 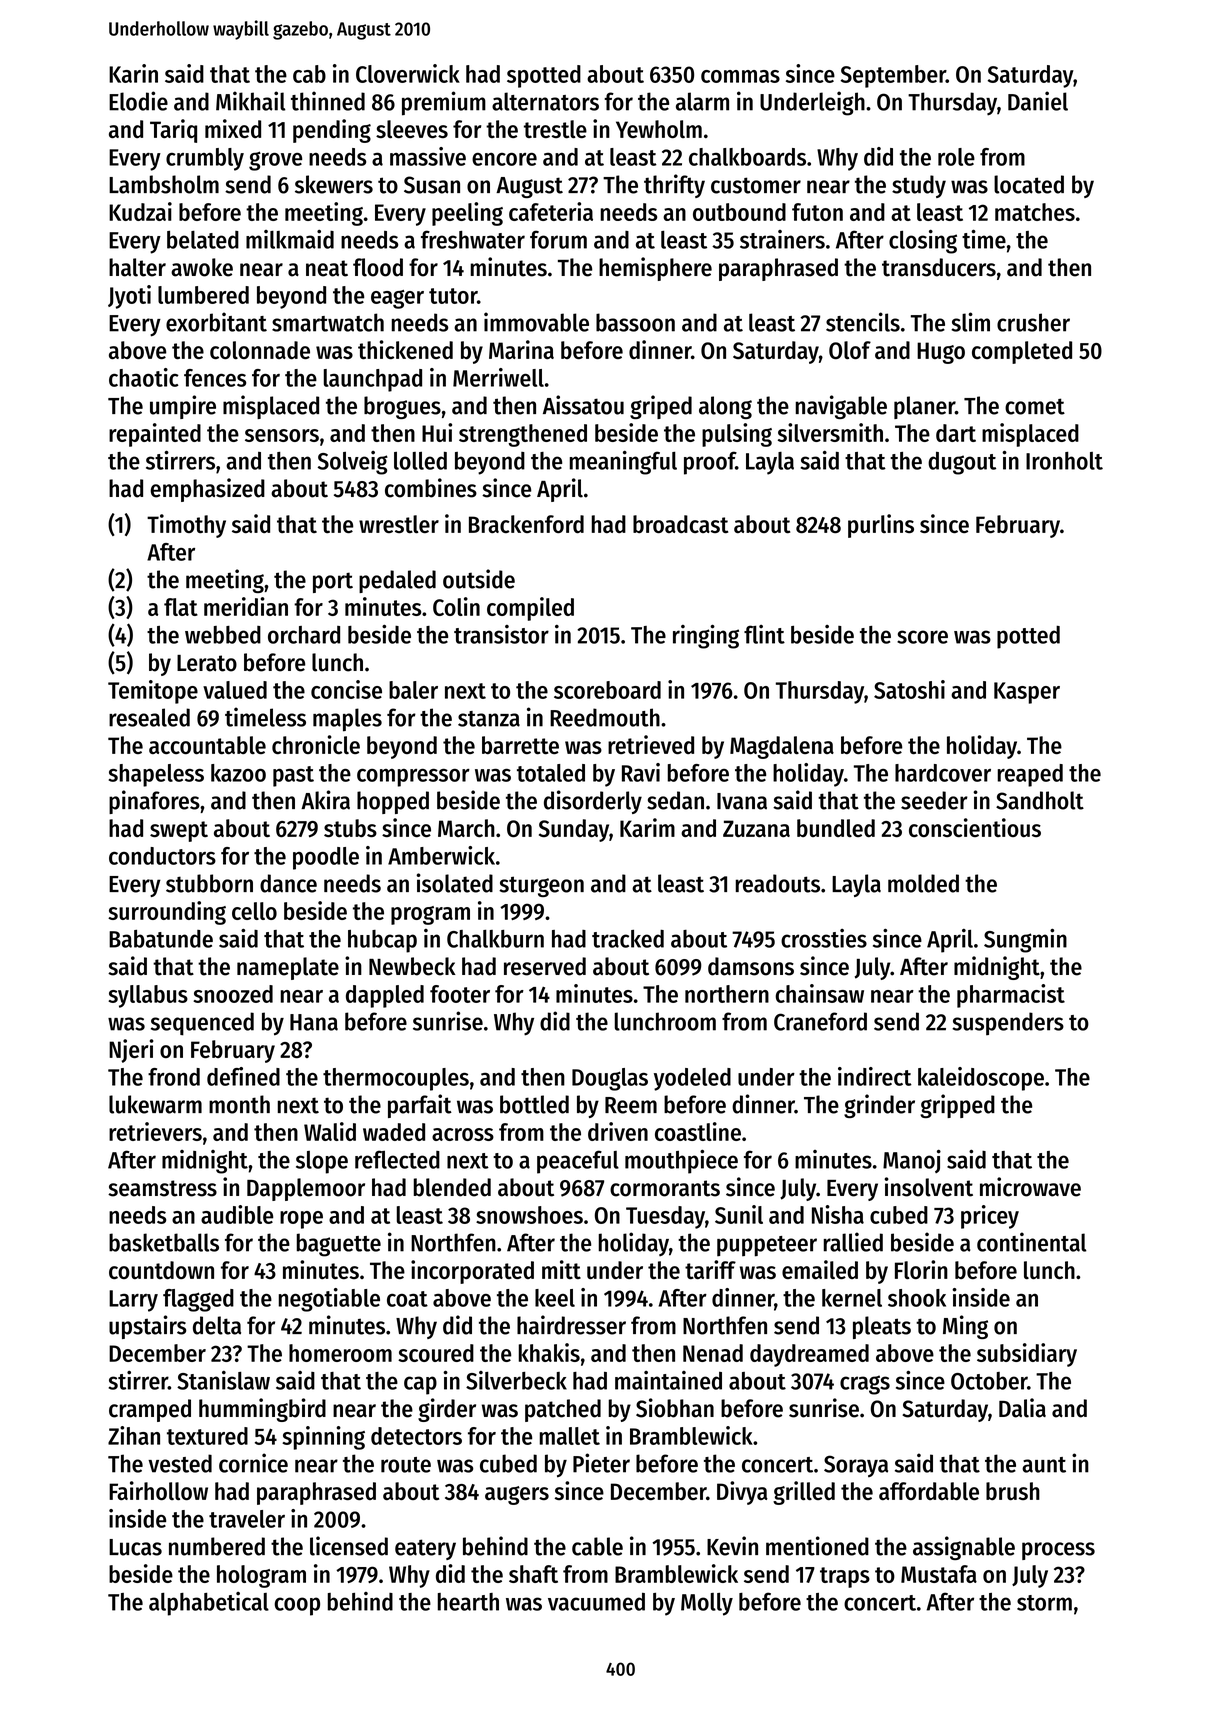 What do you see at coordinates (1027, 693) in the screenshot?
I see `Kasper` at bounding box center [1027, 693].
